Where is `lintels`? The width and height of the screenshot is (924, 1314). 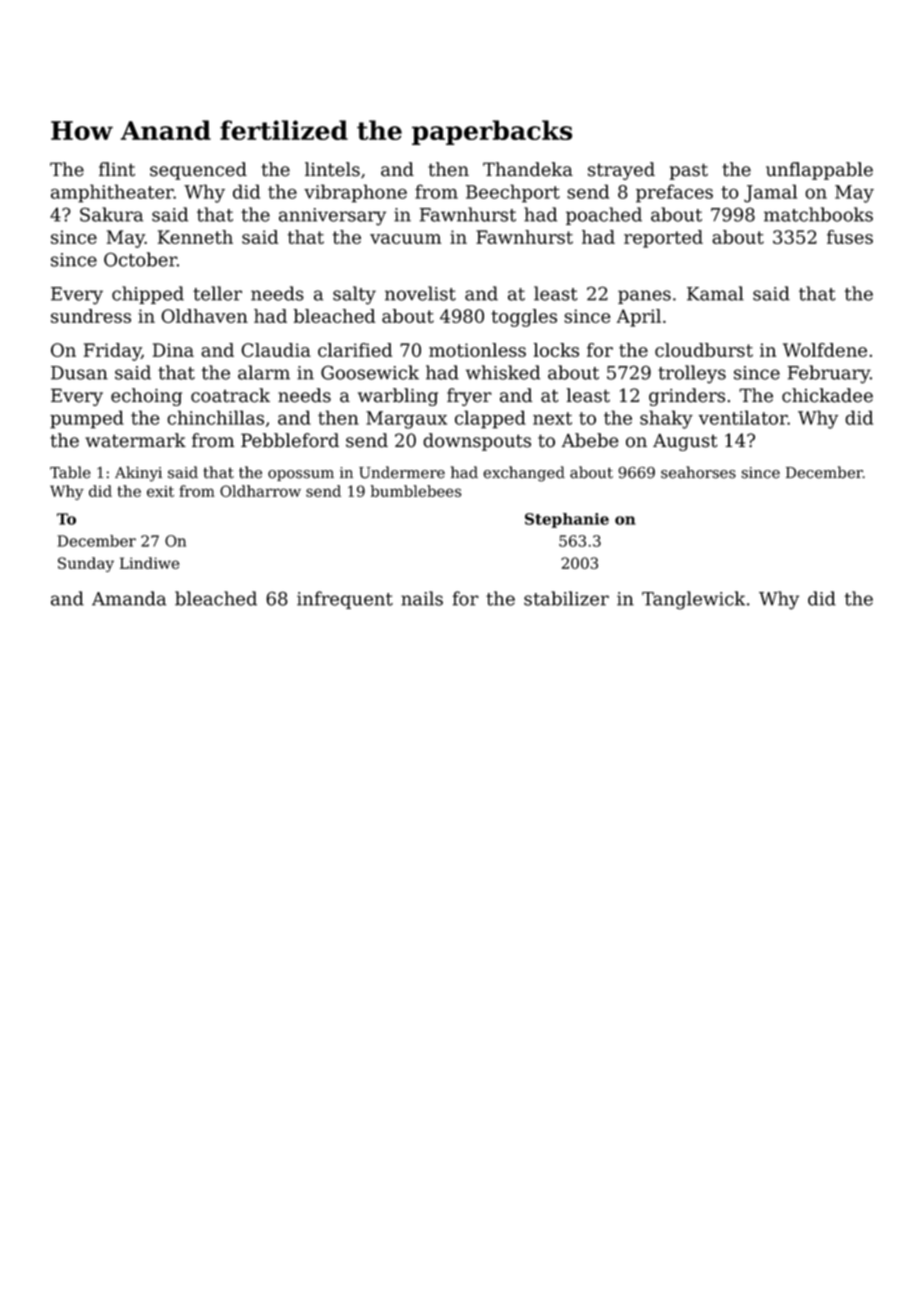
lintels is located at coordinates (332, 169).
